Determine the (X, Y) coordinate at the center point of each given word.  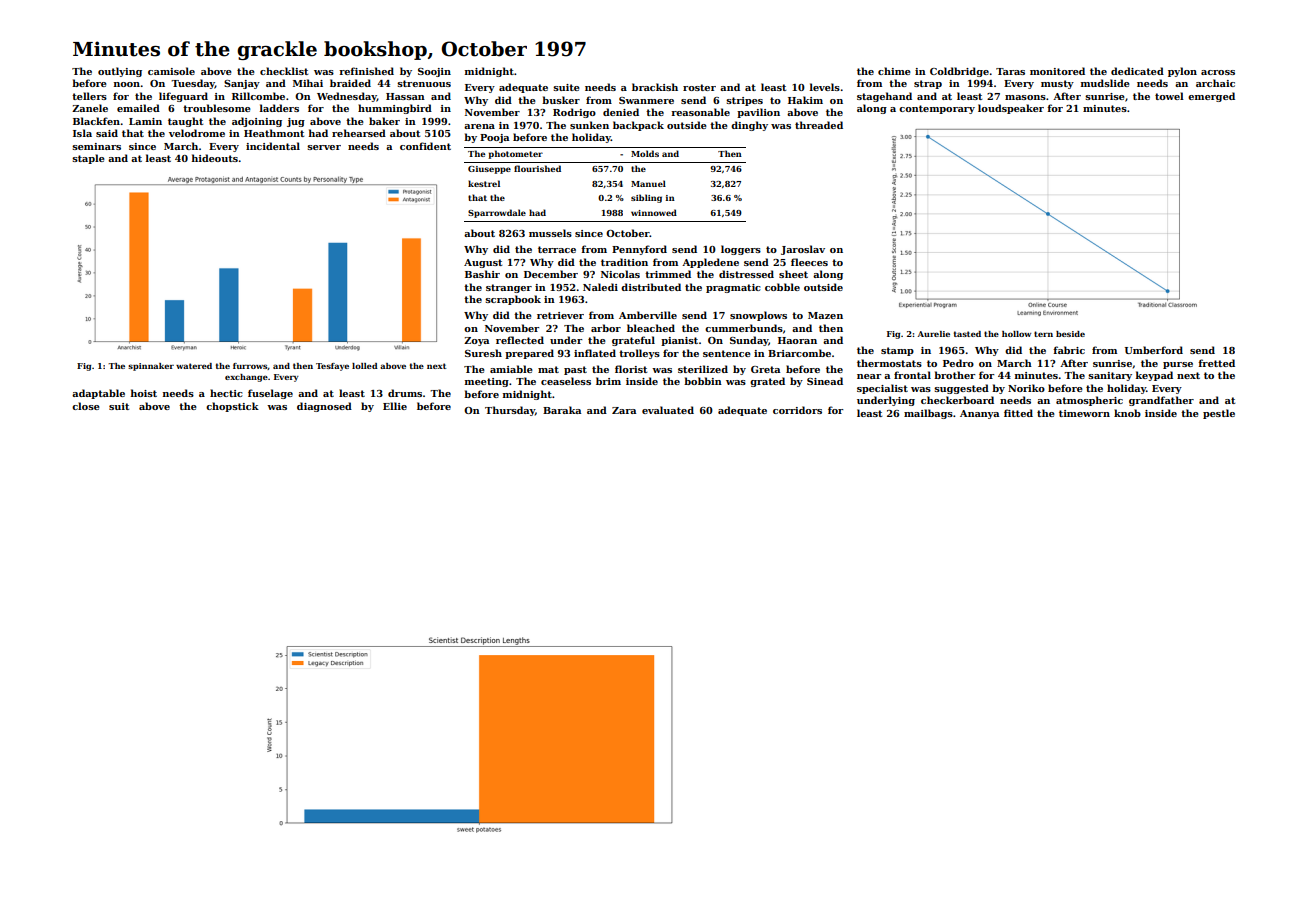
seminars (96, 146)
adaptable (98, 394)
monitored (1057, 71)
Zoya (476, 341)
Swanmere (646, 100)
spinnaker (151, 367)
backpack (638, 126)
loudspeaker (1011, 109)
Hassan (405, 96)
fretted (1216, 363)
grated (767, 382)
